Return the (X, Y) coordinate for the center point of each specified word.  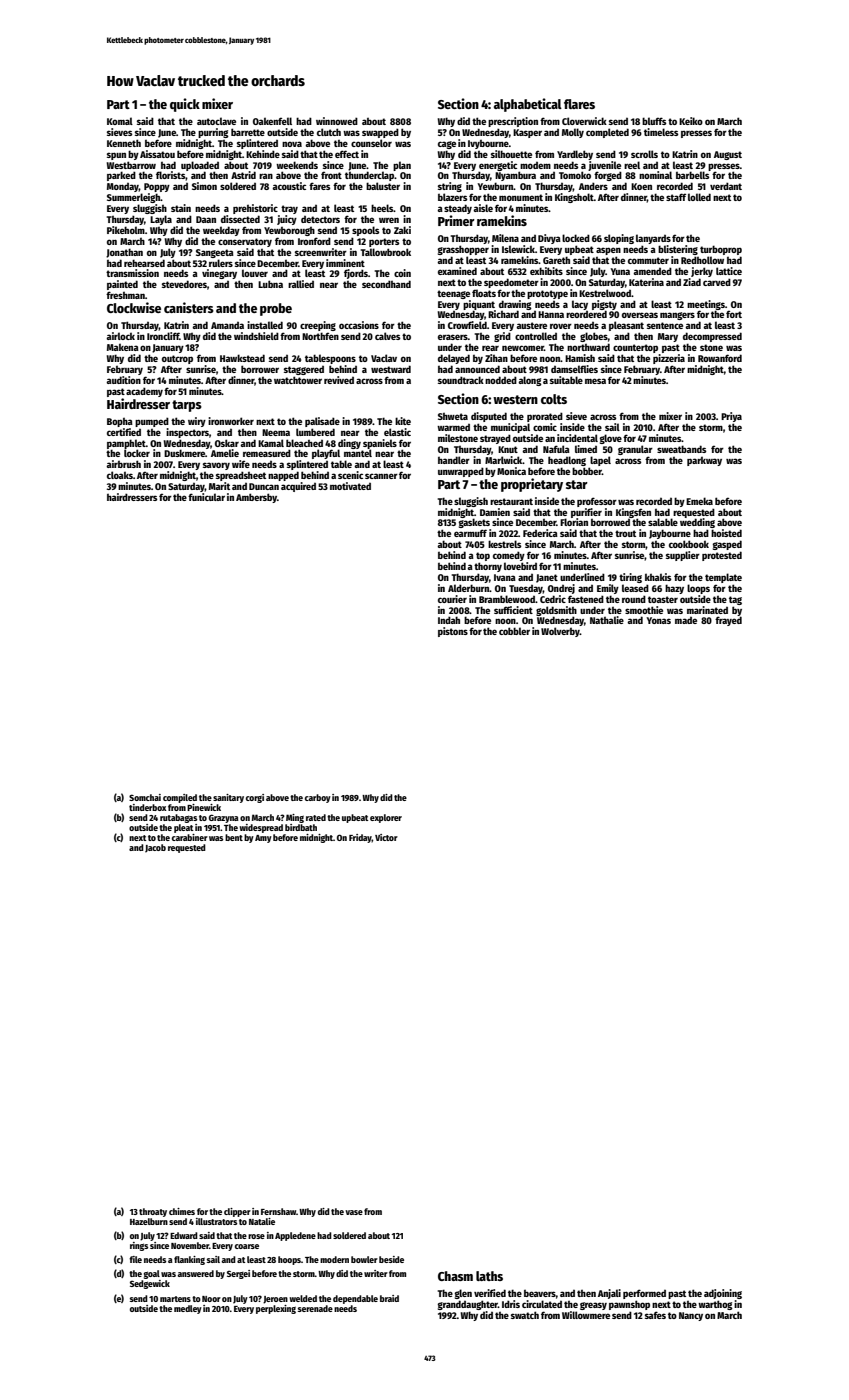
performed (644, 1294)
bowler (364, 1259)
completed (607, 133)
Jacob (155, 848)
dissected (240, 219)
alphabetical (528, 105)
